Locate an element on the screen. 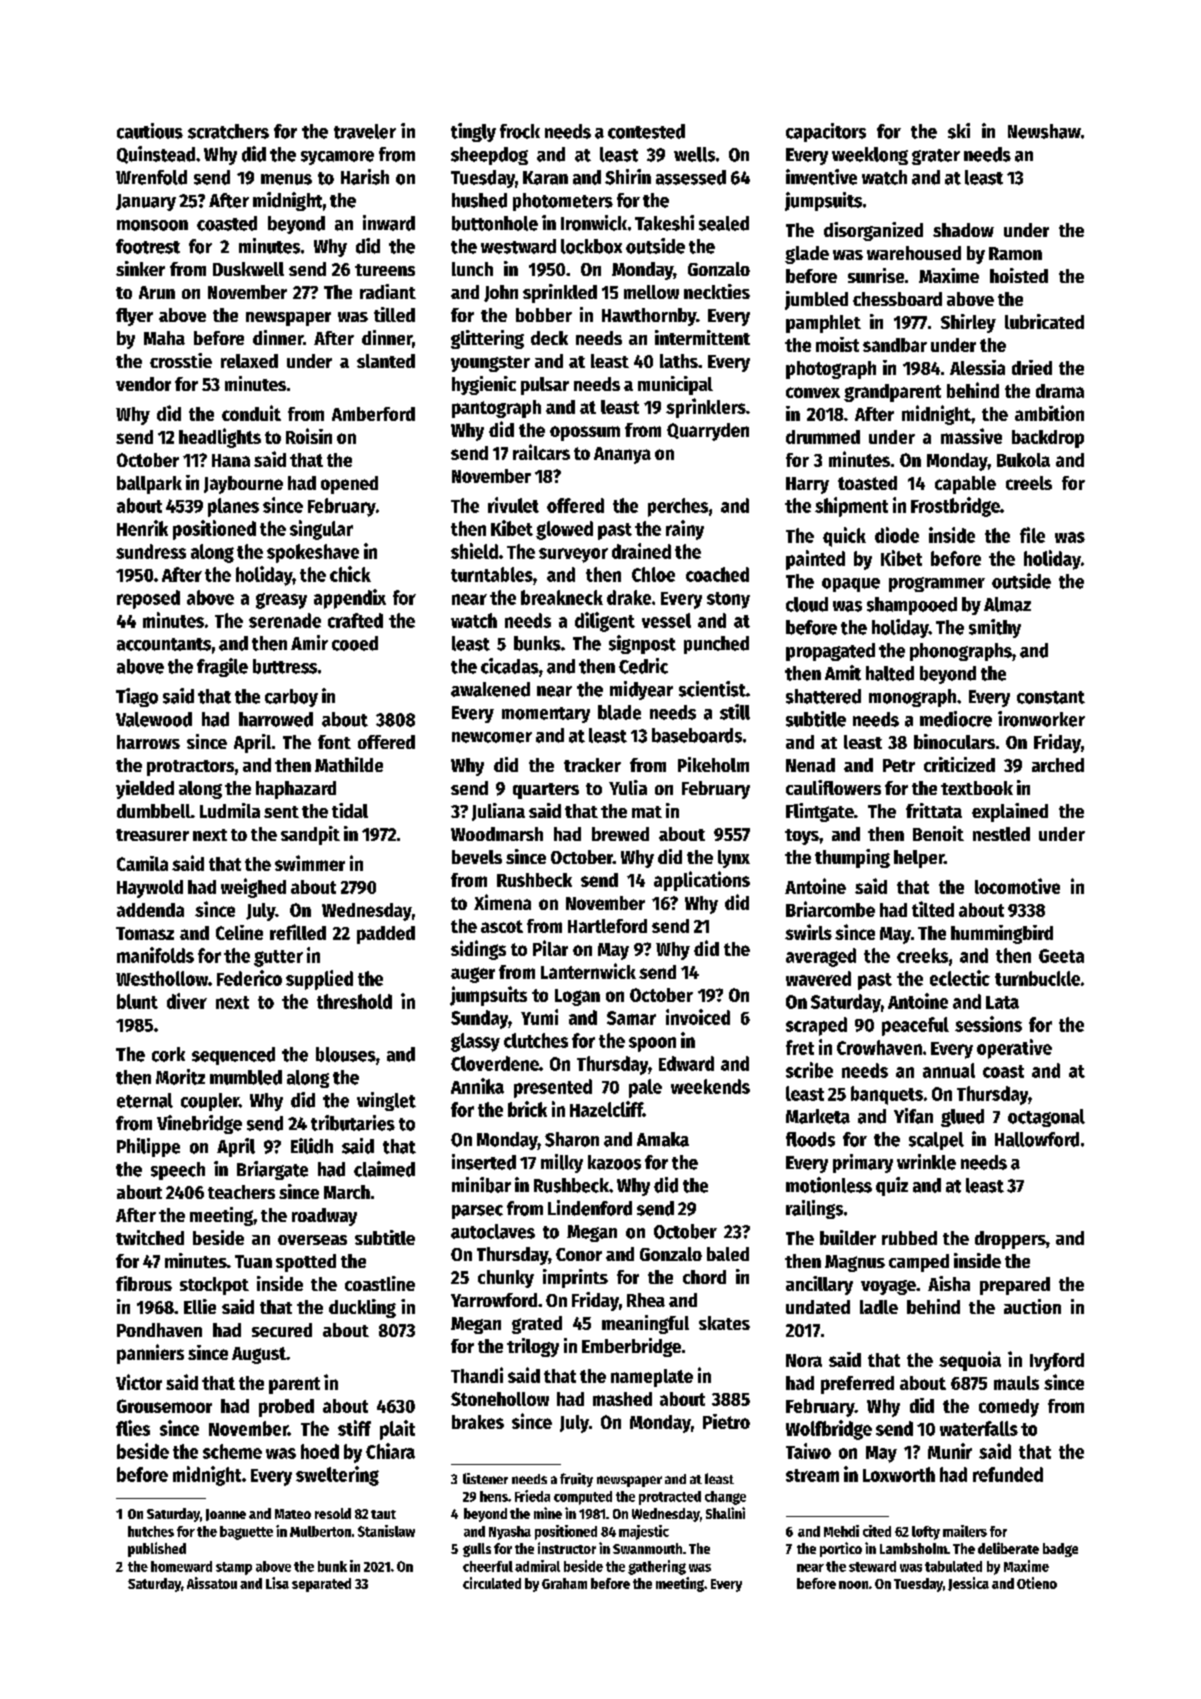 The height and width of the screenshot is (1699, 1201). hutches is located at coordinates (151, 1531).
